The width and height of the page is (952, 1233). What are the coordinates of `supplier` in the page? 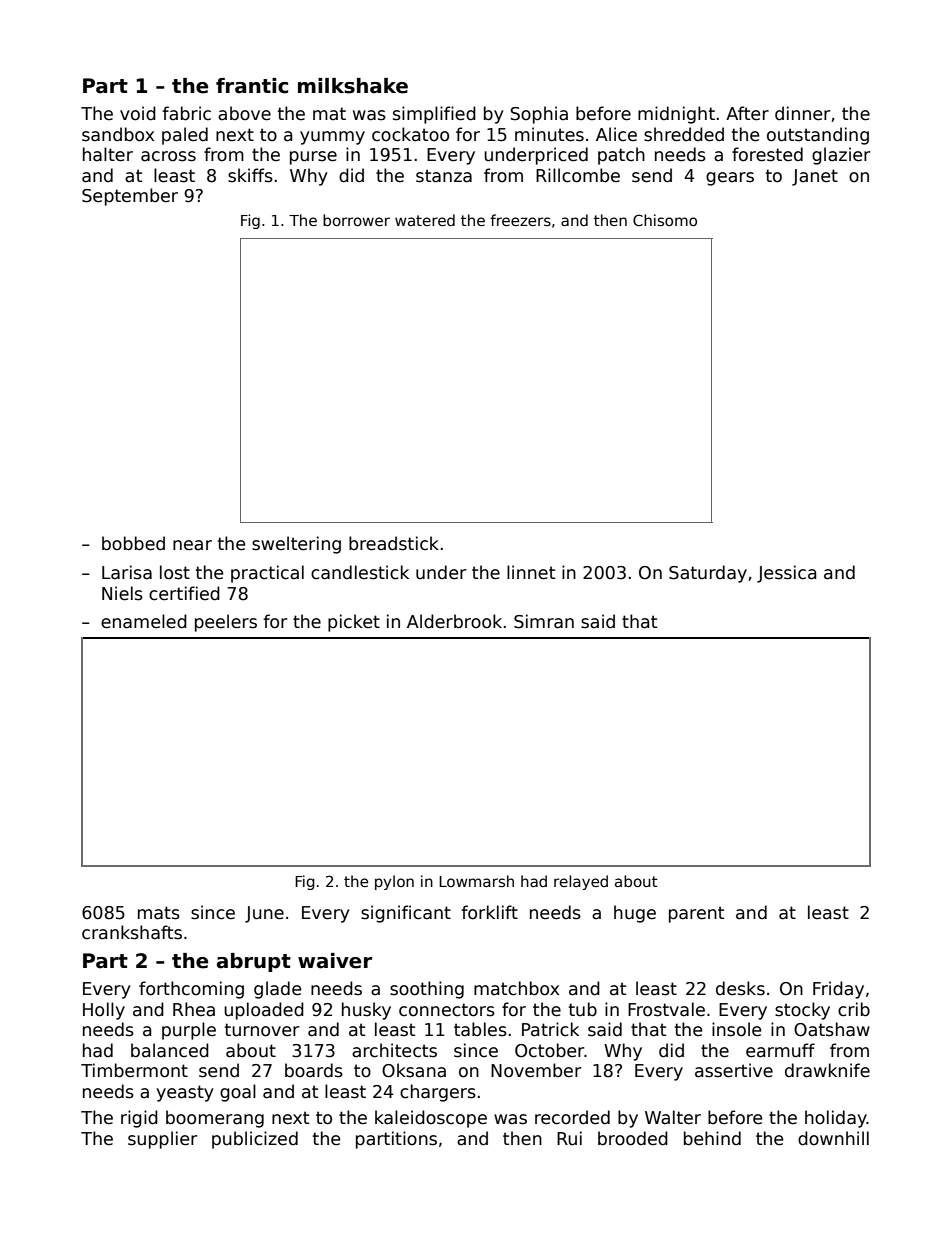 It's located at (162, 1140).
